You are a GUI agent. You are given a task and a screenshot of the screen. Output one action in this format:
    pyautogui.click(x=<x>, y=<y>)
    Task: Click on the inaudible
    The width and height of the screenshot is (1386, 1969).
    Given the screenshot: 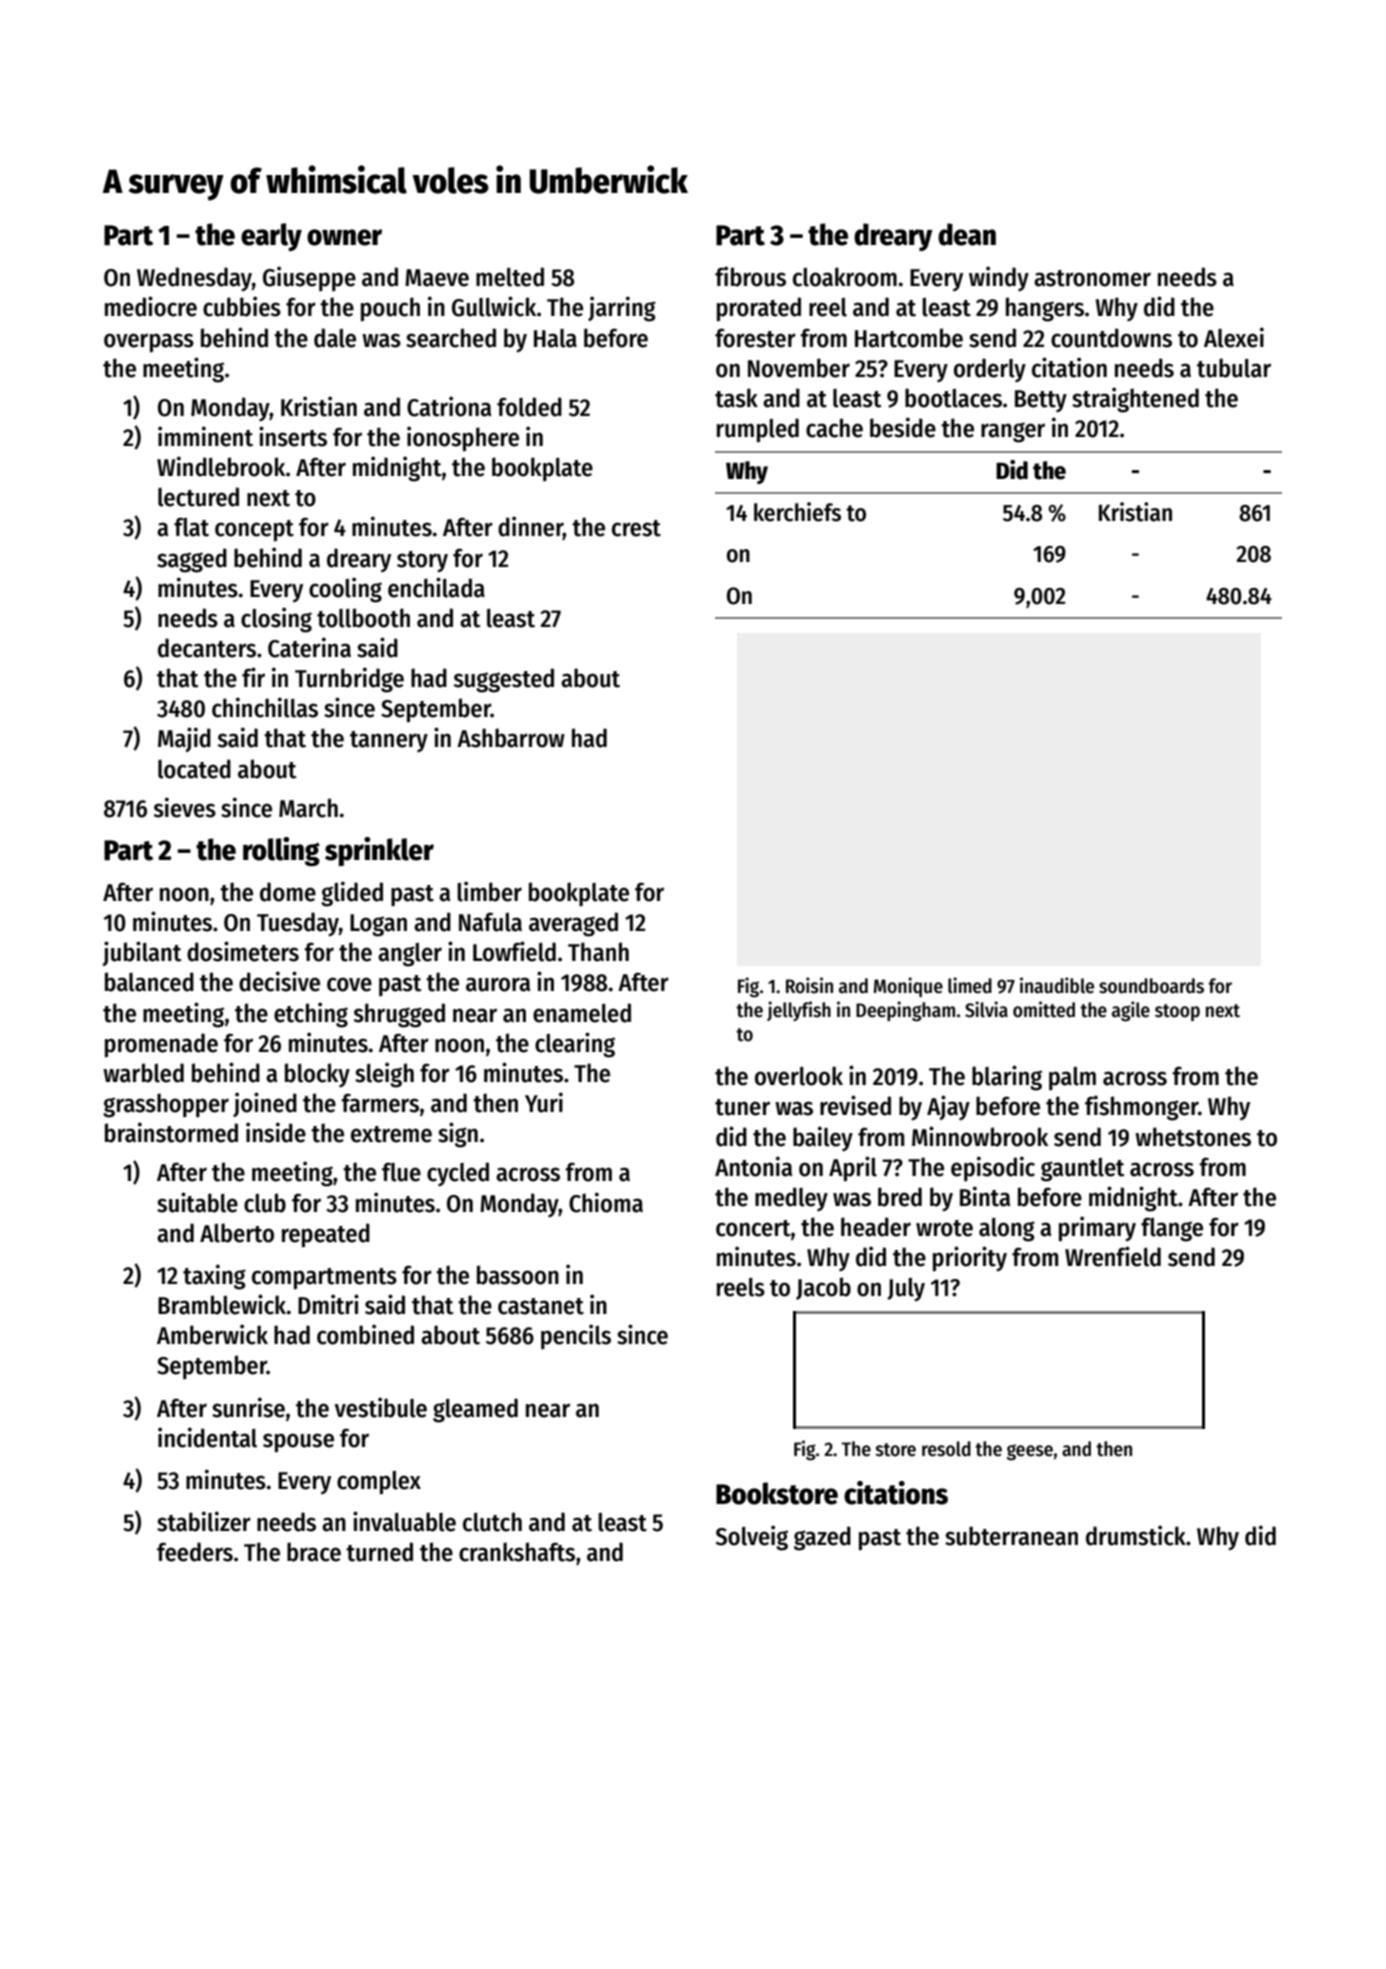 What is the action you would take?
    pyautogui.click(x=1057, y=985)
